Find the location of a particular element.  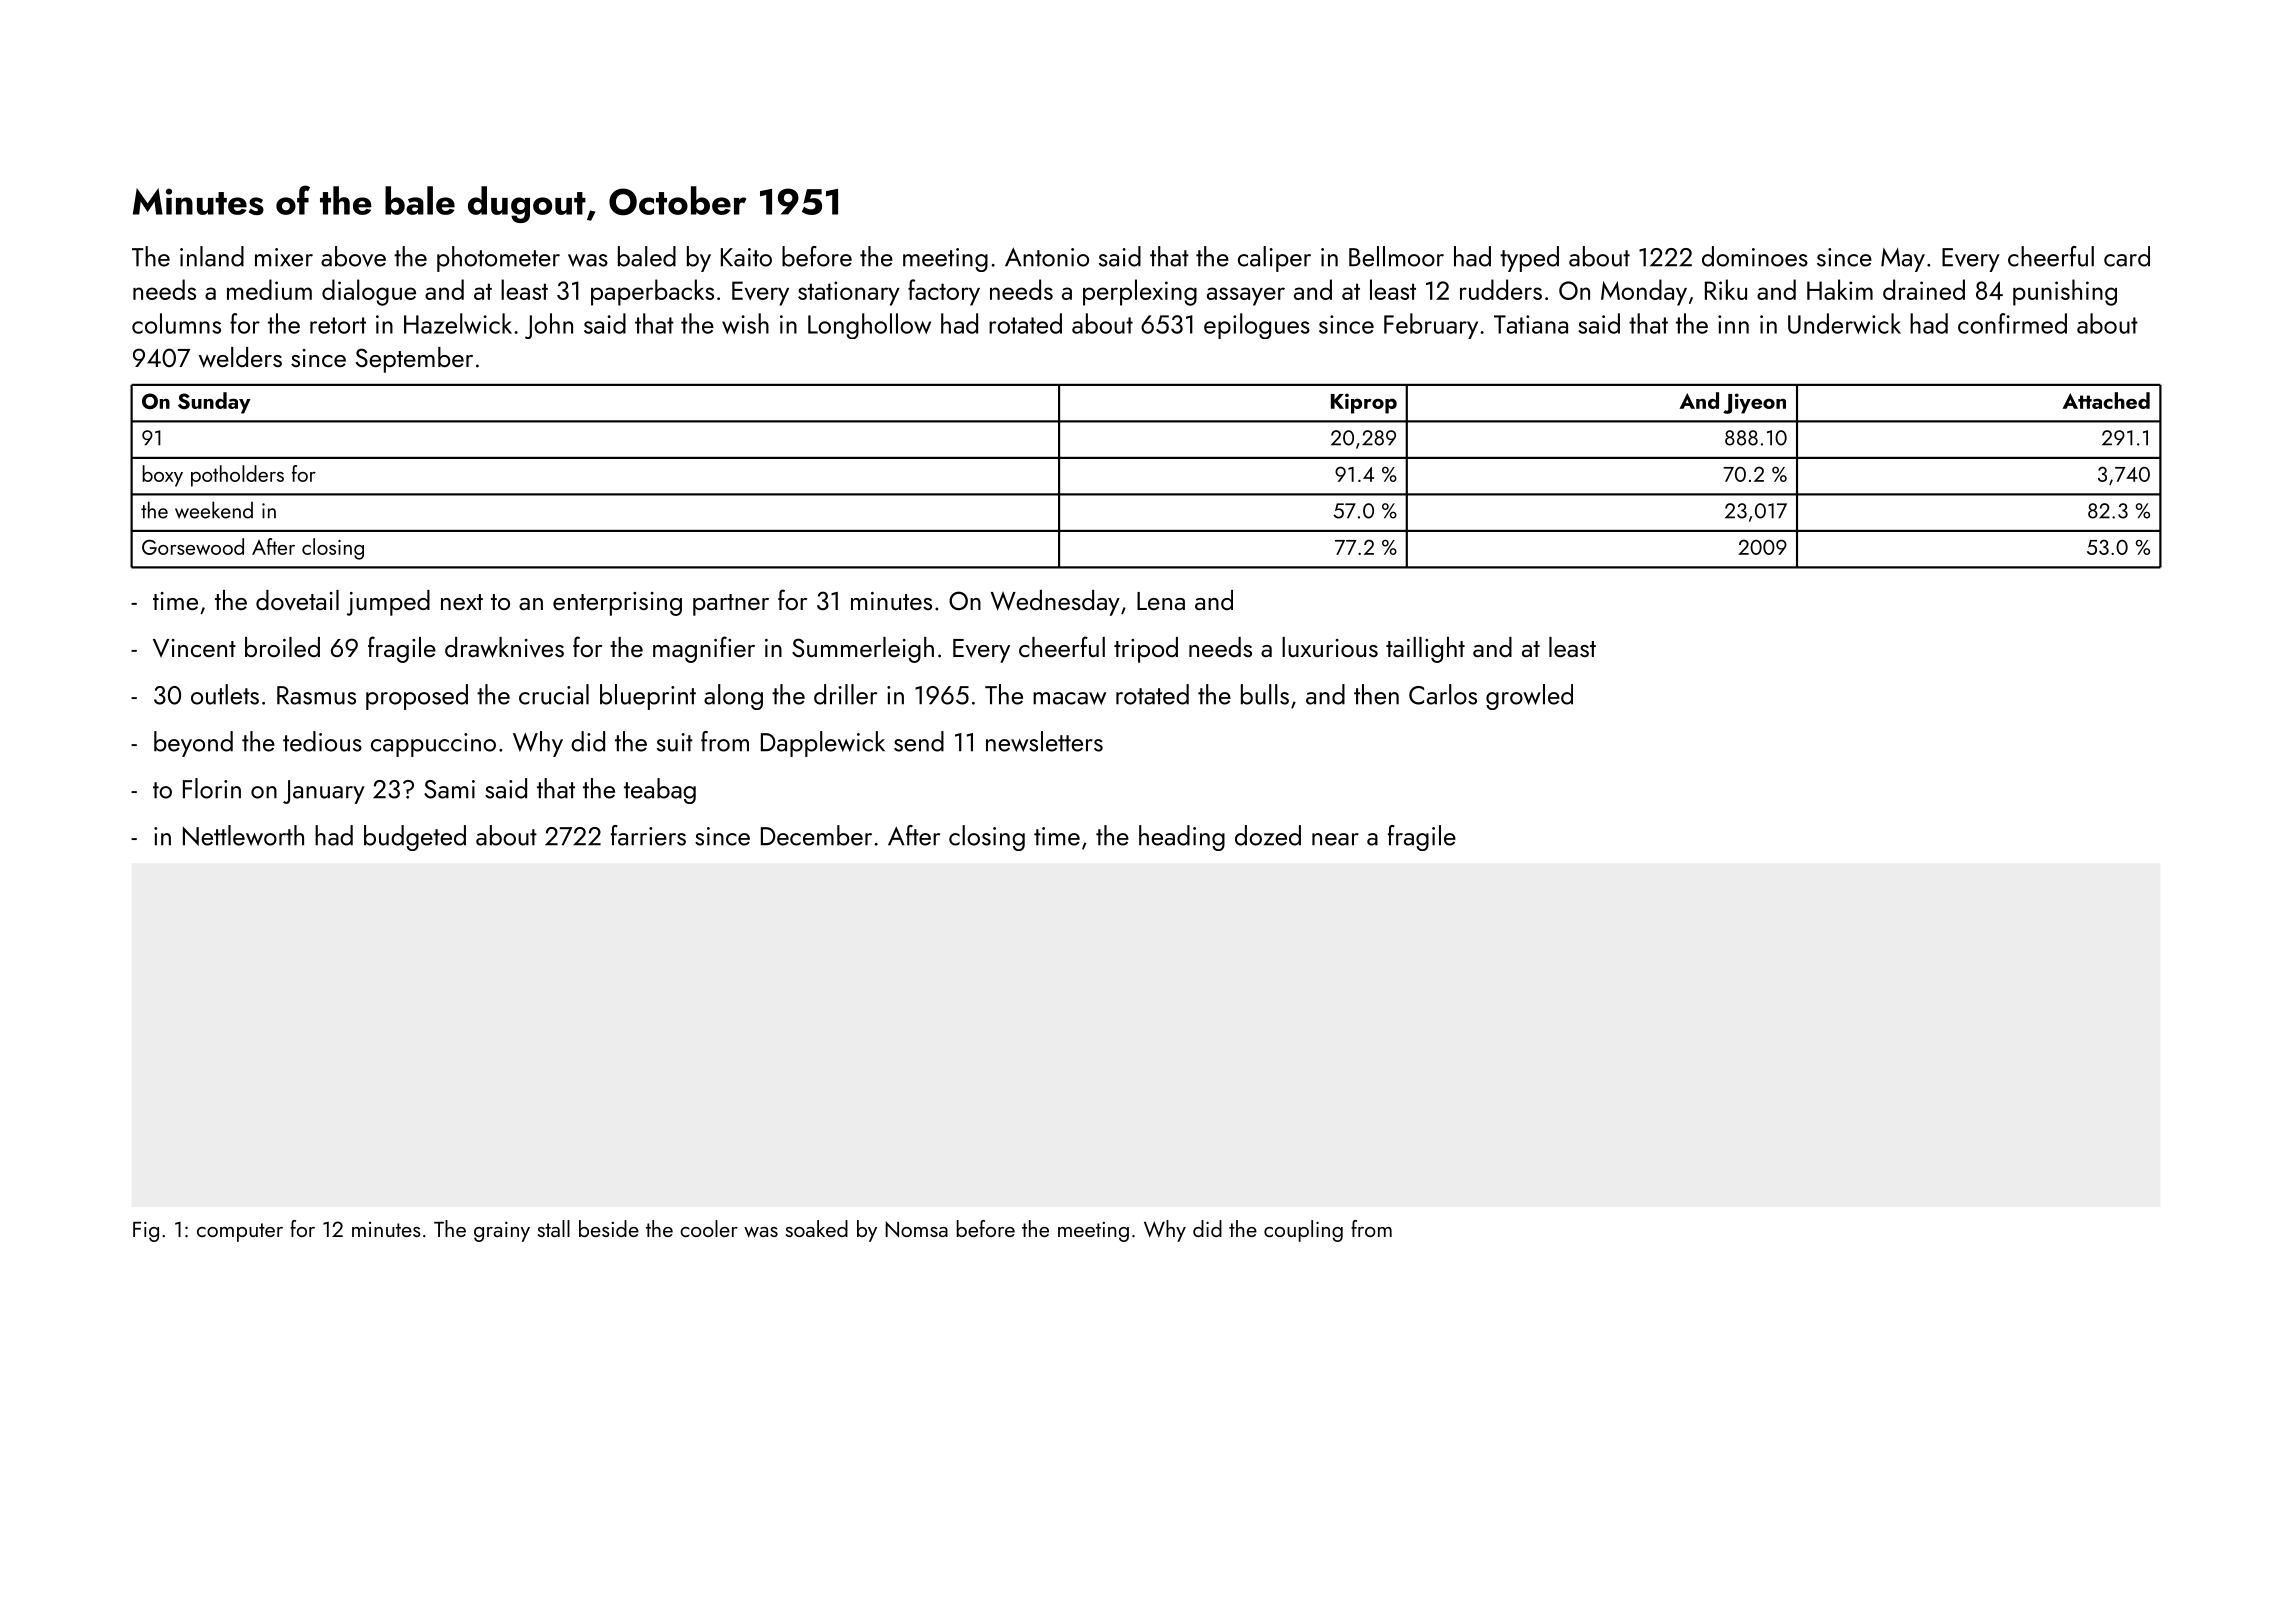

above is located at coordinates (353, 256).
